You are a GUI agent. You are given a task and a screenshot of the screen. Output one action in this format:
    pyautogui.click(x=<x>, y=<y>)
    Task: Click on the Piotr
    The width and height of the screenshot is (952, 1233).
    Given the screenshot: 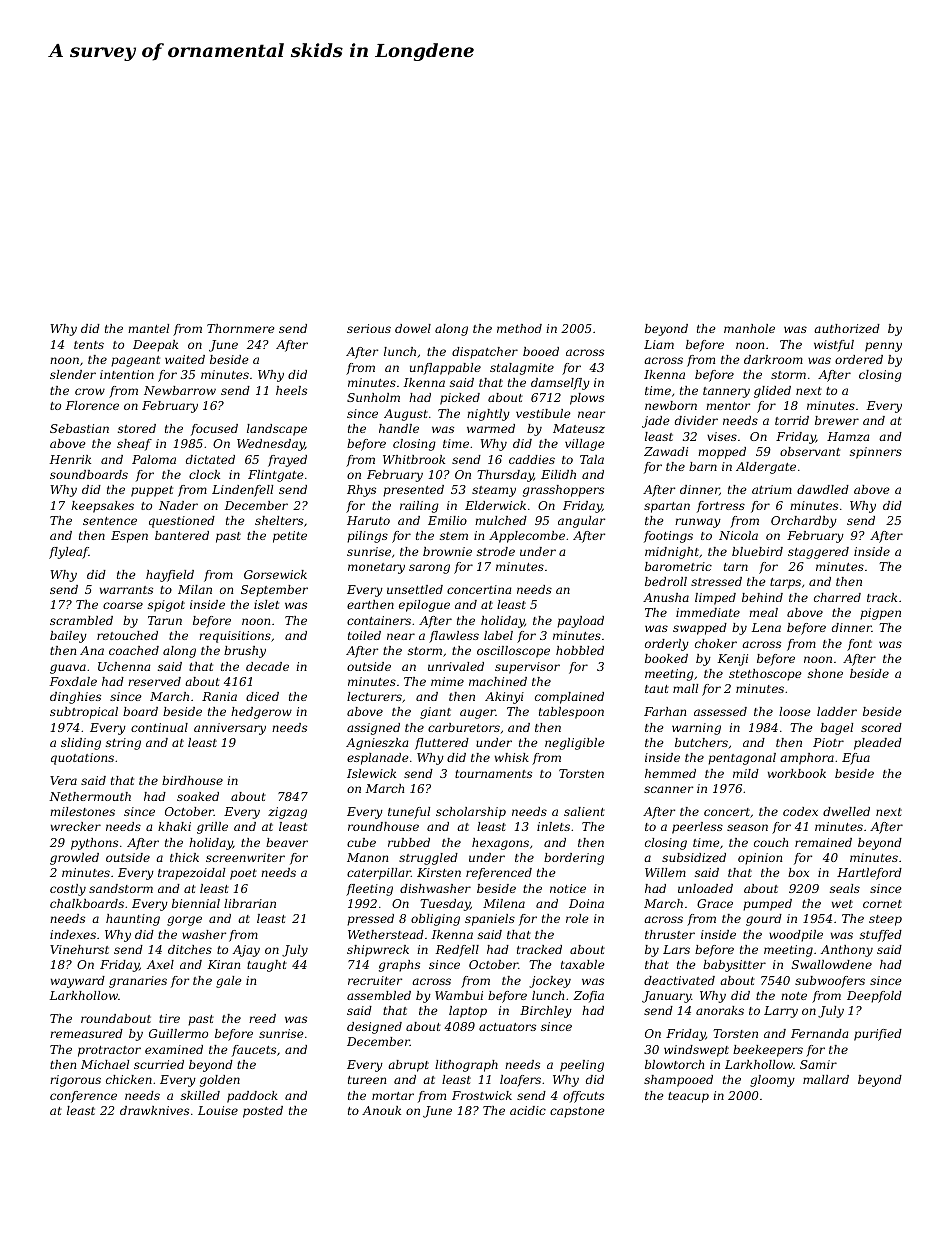 What is the action you would take?
    pyautogui.click(x=828, y=742)
